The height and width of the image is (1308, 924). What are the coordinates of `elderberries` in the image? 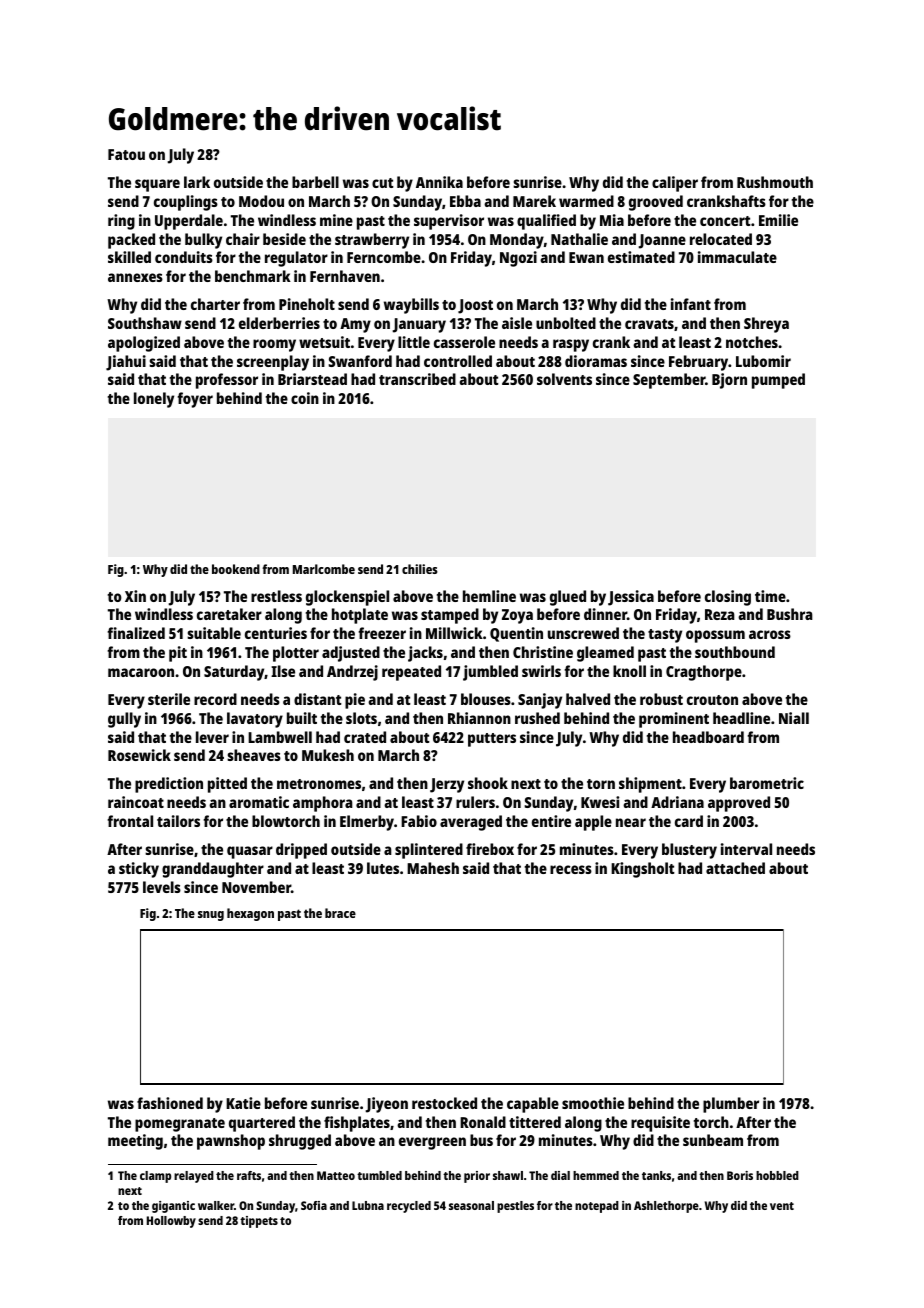 It's located at (279, 323).
